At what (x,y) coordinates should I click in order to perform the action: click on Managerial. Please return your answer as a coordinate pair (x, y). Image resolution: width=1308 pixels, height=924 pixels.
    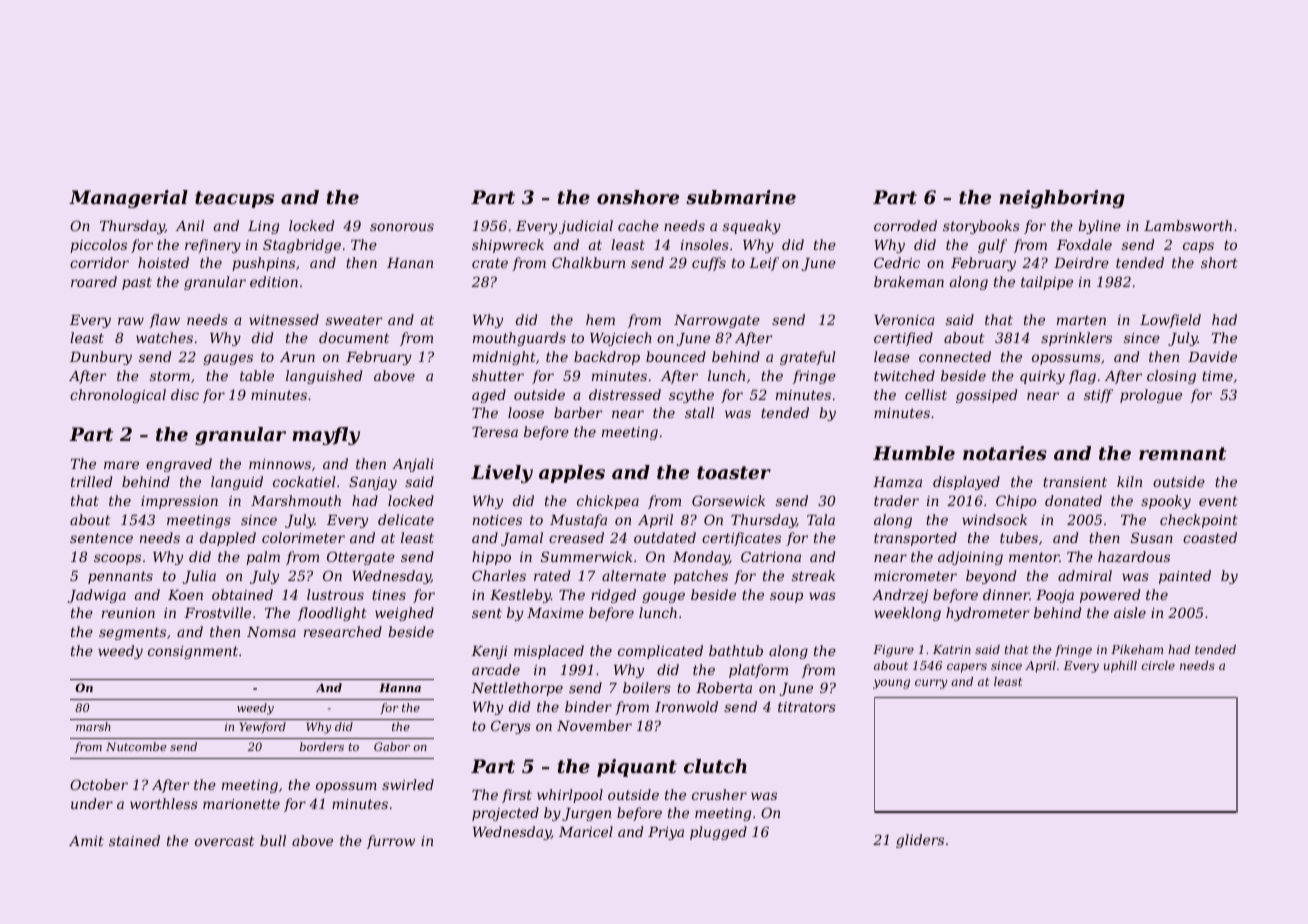
    Looking at the image, I should click on (128, 199).
